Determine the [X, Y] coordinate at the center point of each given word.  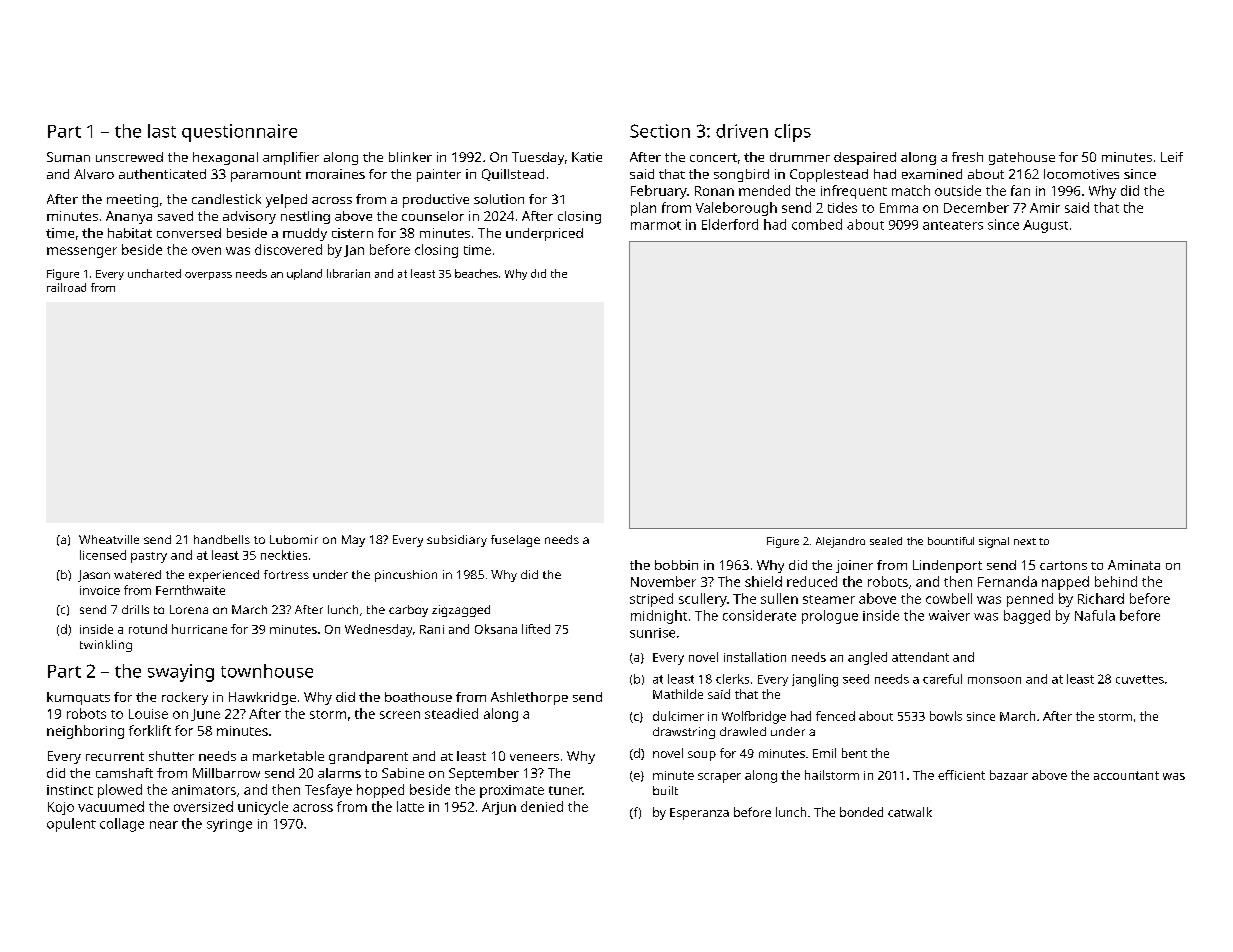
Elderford [730, 224]
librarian [348, 273]
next [1025, 541]
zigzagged [461, 611]
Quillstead [513, 175]
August [1045, 226]
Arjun [499, 808]
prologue [830, 617]
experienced [224, 576]
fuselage [515, 541]
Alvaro [94, 174]
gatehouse [1022, 158]
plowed [120, 791]
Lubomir [294, 539]
